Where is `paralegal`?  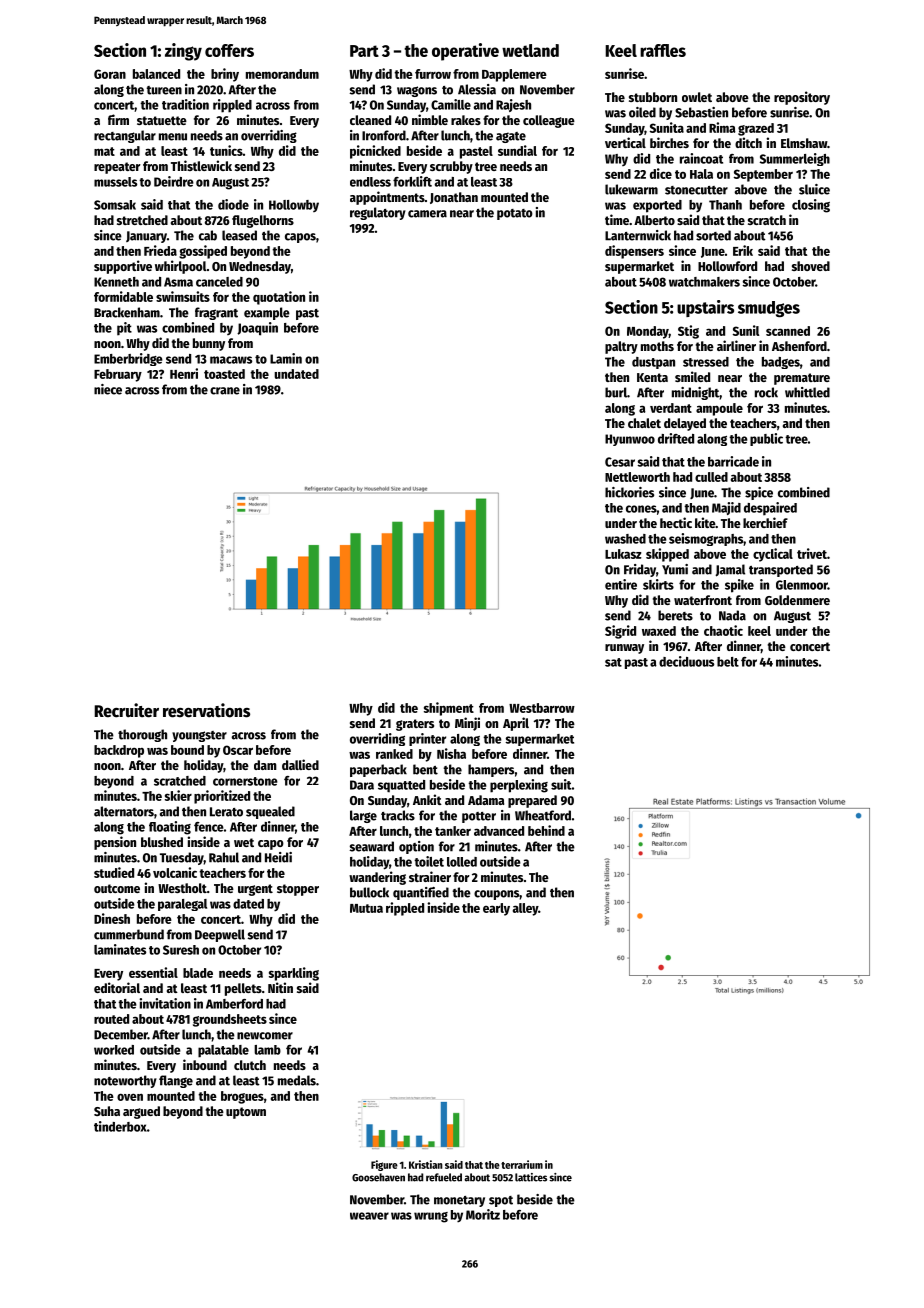
paralegal is located at coordinates (182, 905).
